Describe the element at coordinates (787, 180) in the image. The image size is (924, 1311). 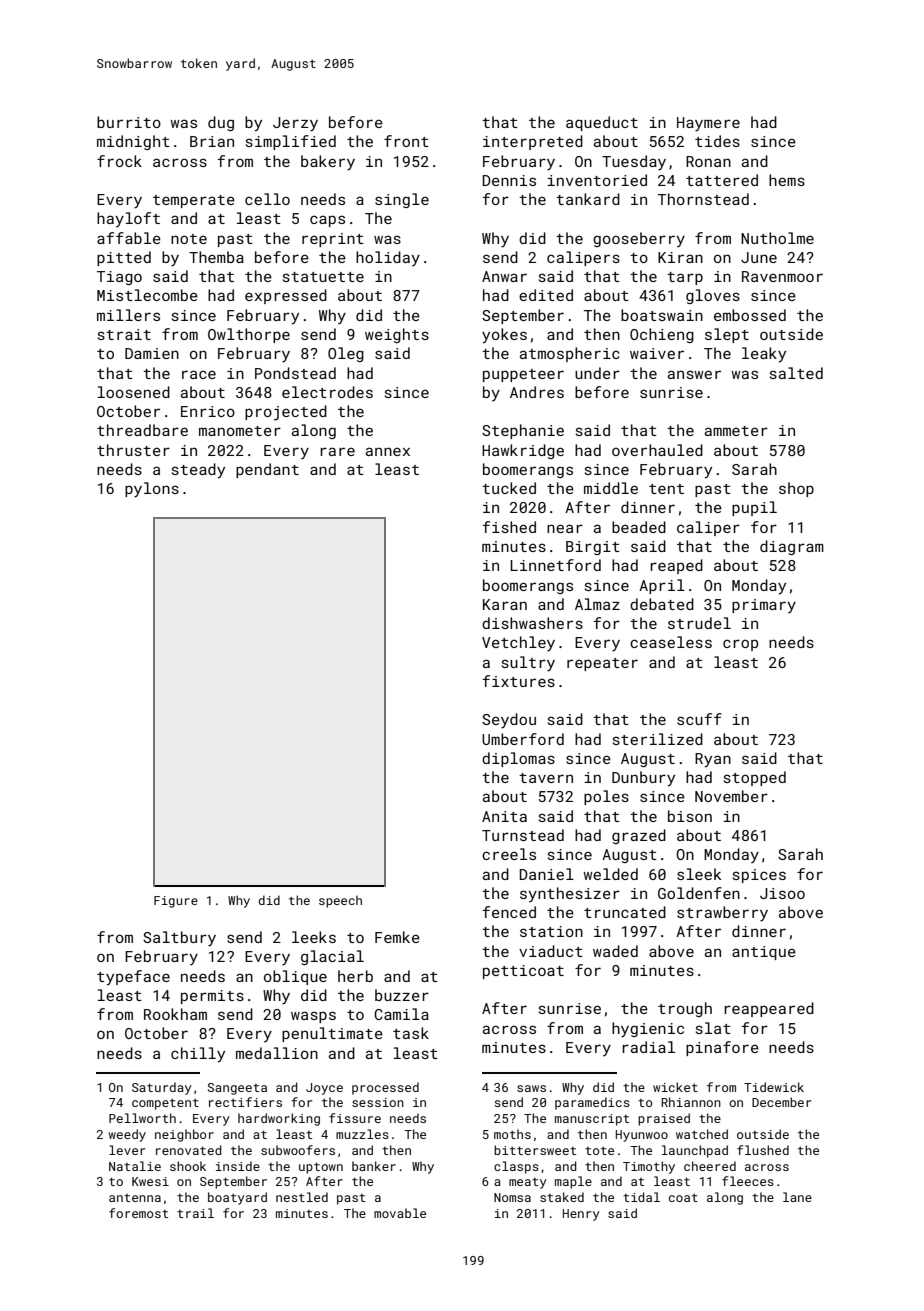
I see `hems` at that location.
